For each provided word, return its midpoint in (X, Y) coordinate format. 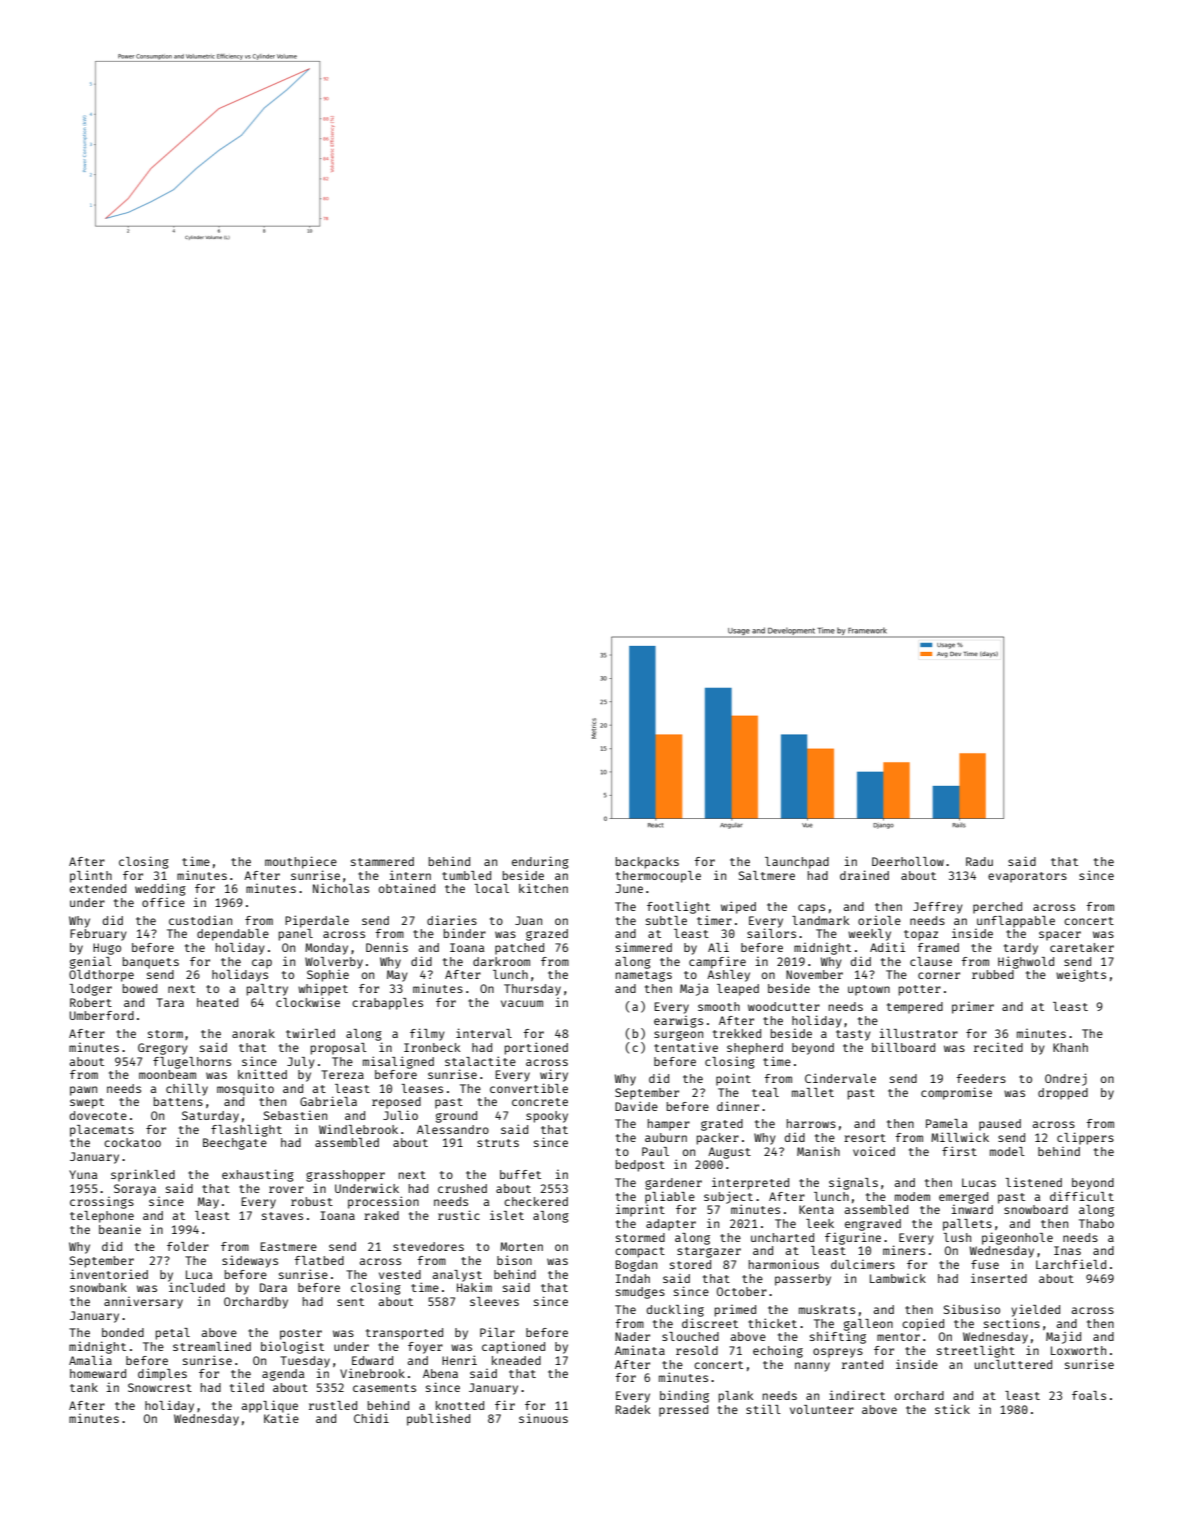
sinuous (543, 1418)
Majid (1063, 1337)
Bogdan (636, 1266)
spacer (1060, 936)
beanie (120, 1229)
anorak (253, 1033)
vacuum (522, 1003)
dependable (233, 935)
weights (1081, 975)
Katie (281, 1418)
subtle (666, 920)
